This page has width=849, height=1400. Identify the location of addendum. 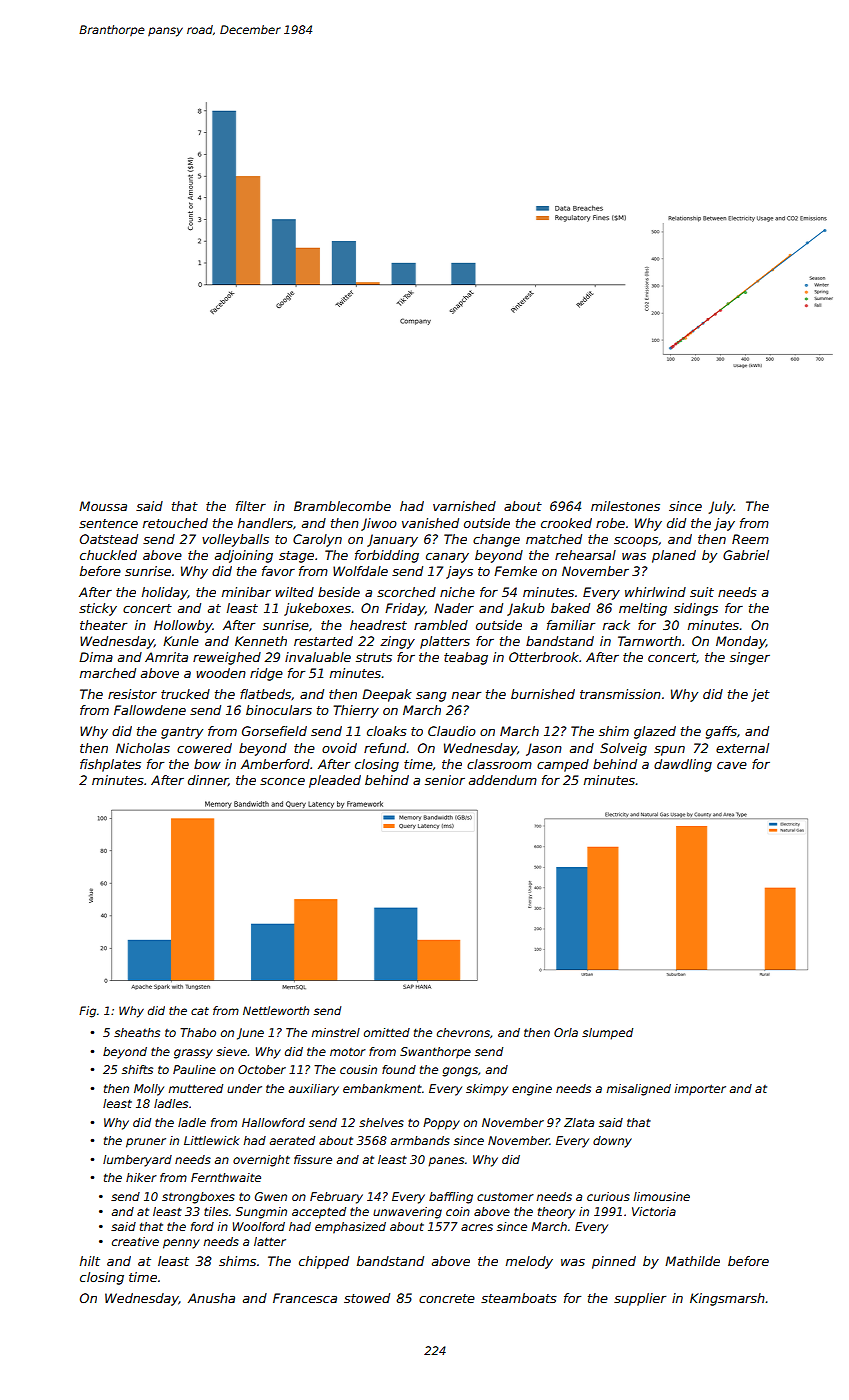
(503, 780).
